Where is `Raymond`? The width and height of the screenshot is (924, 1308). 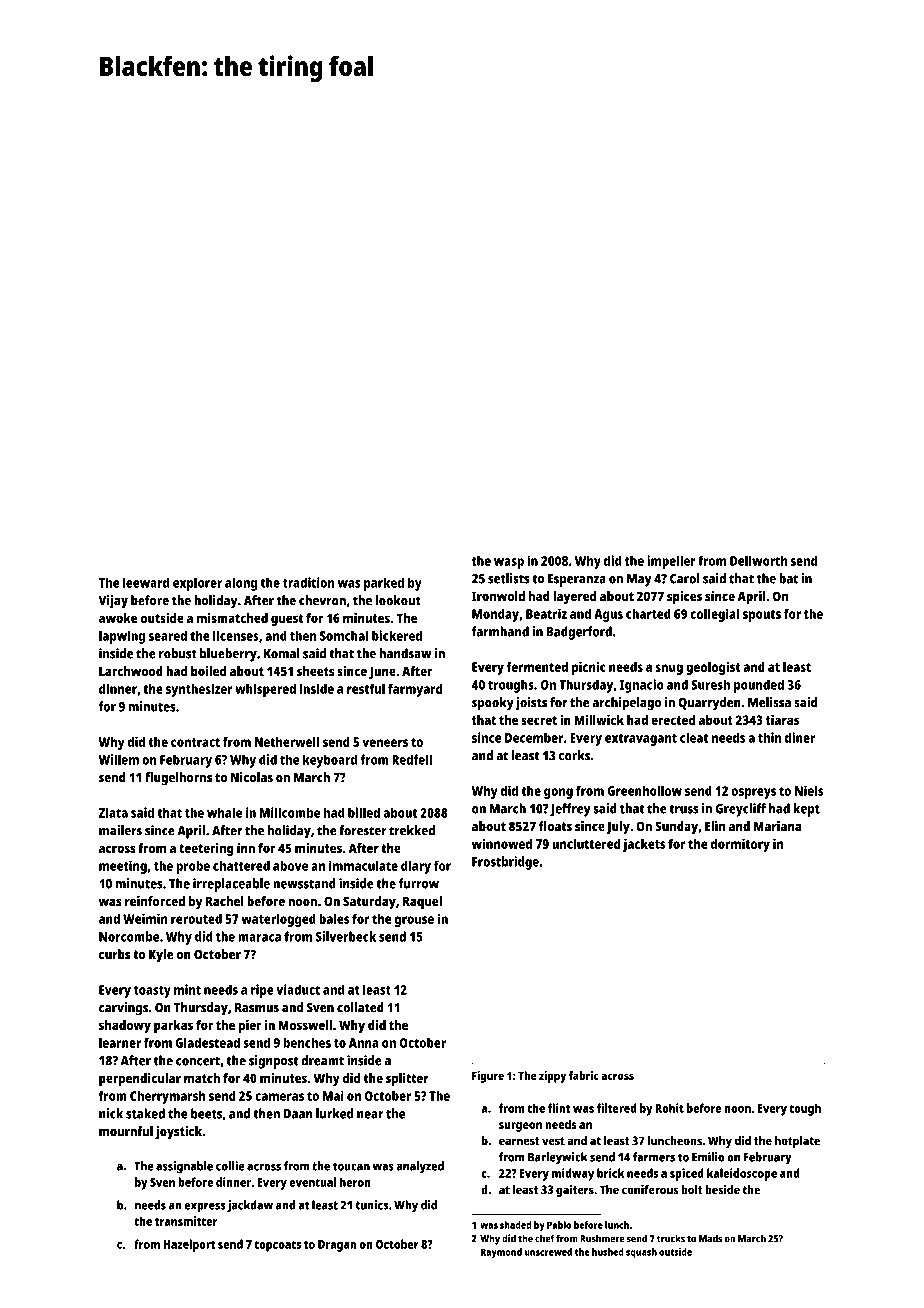
Raymond is located at coordinates (501, 1253).
